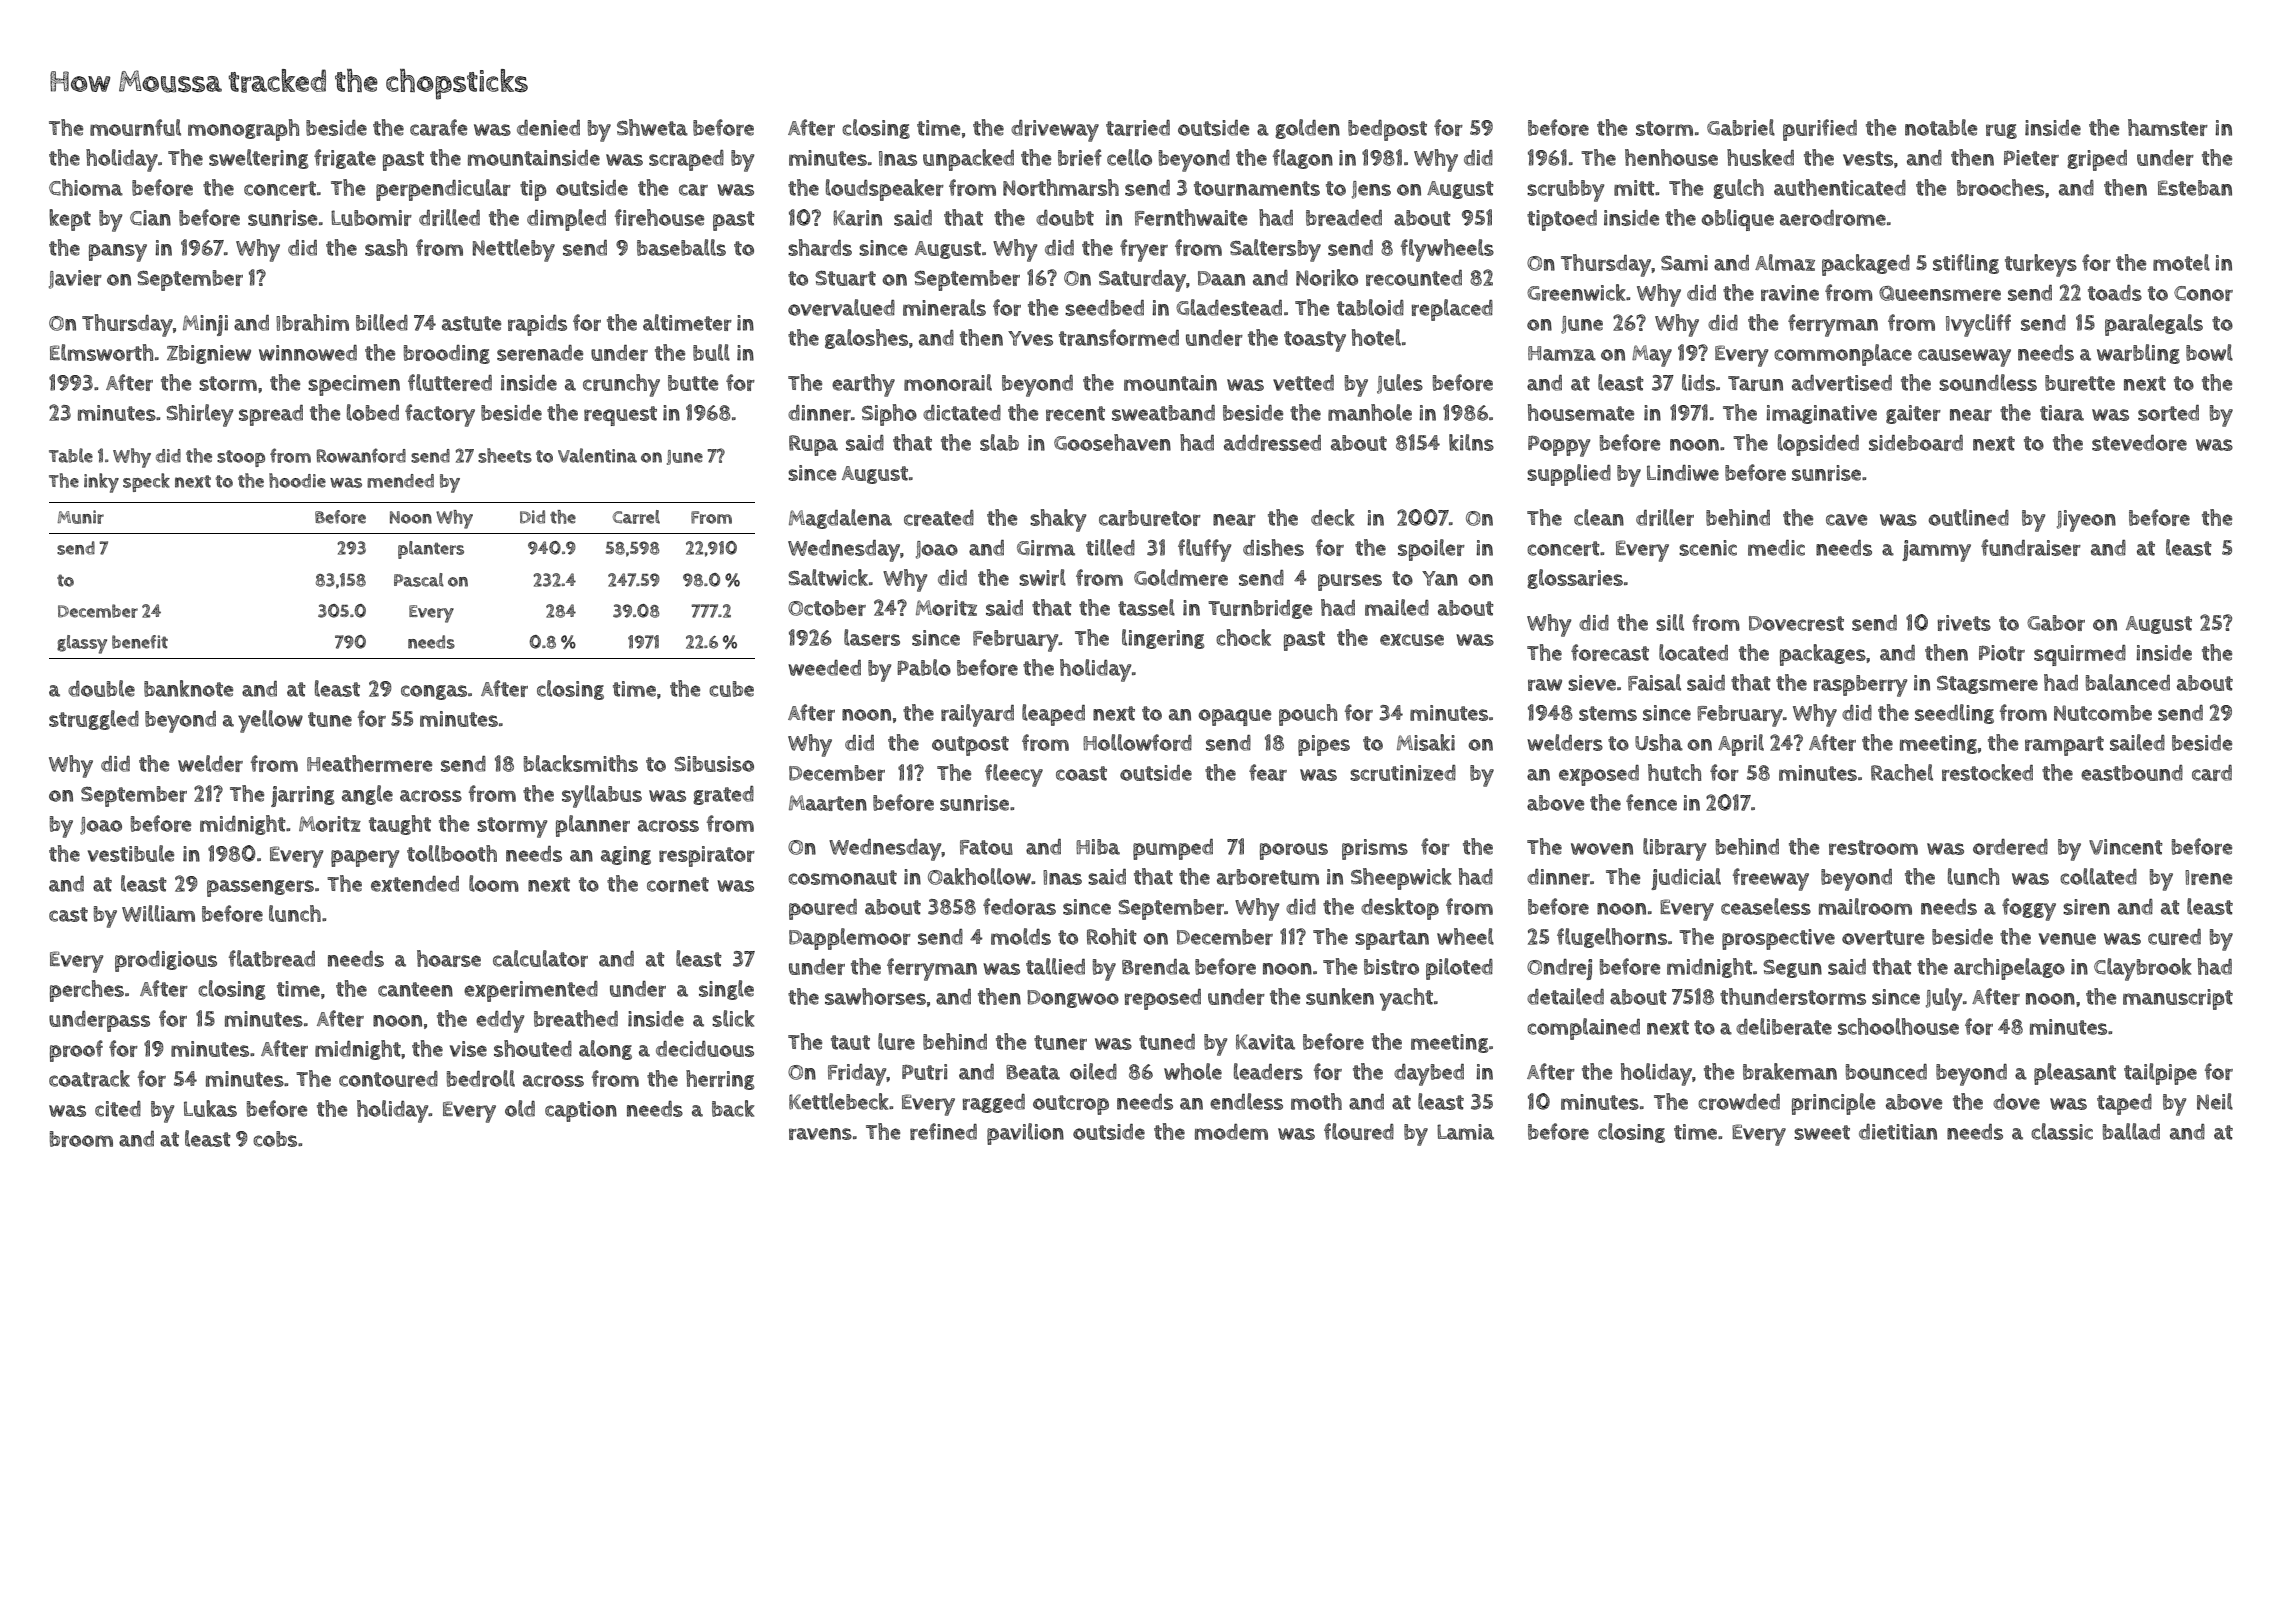 This screenshot has width=2282, height=1614. I want to click on seedling, so click(1954, 714).
